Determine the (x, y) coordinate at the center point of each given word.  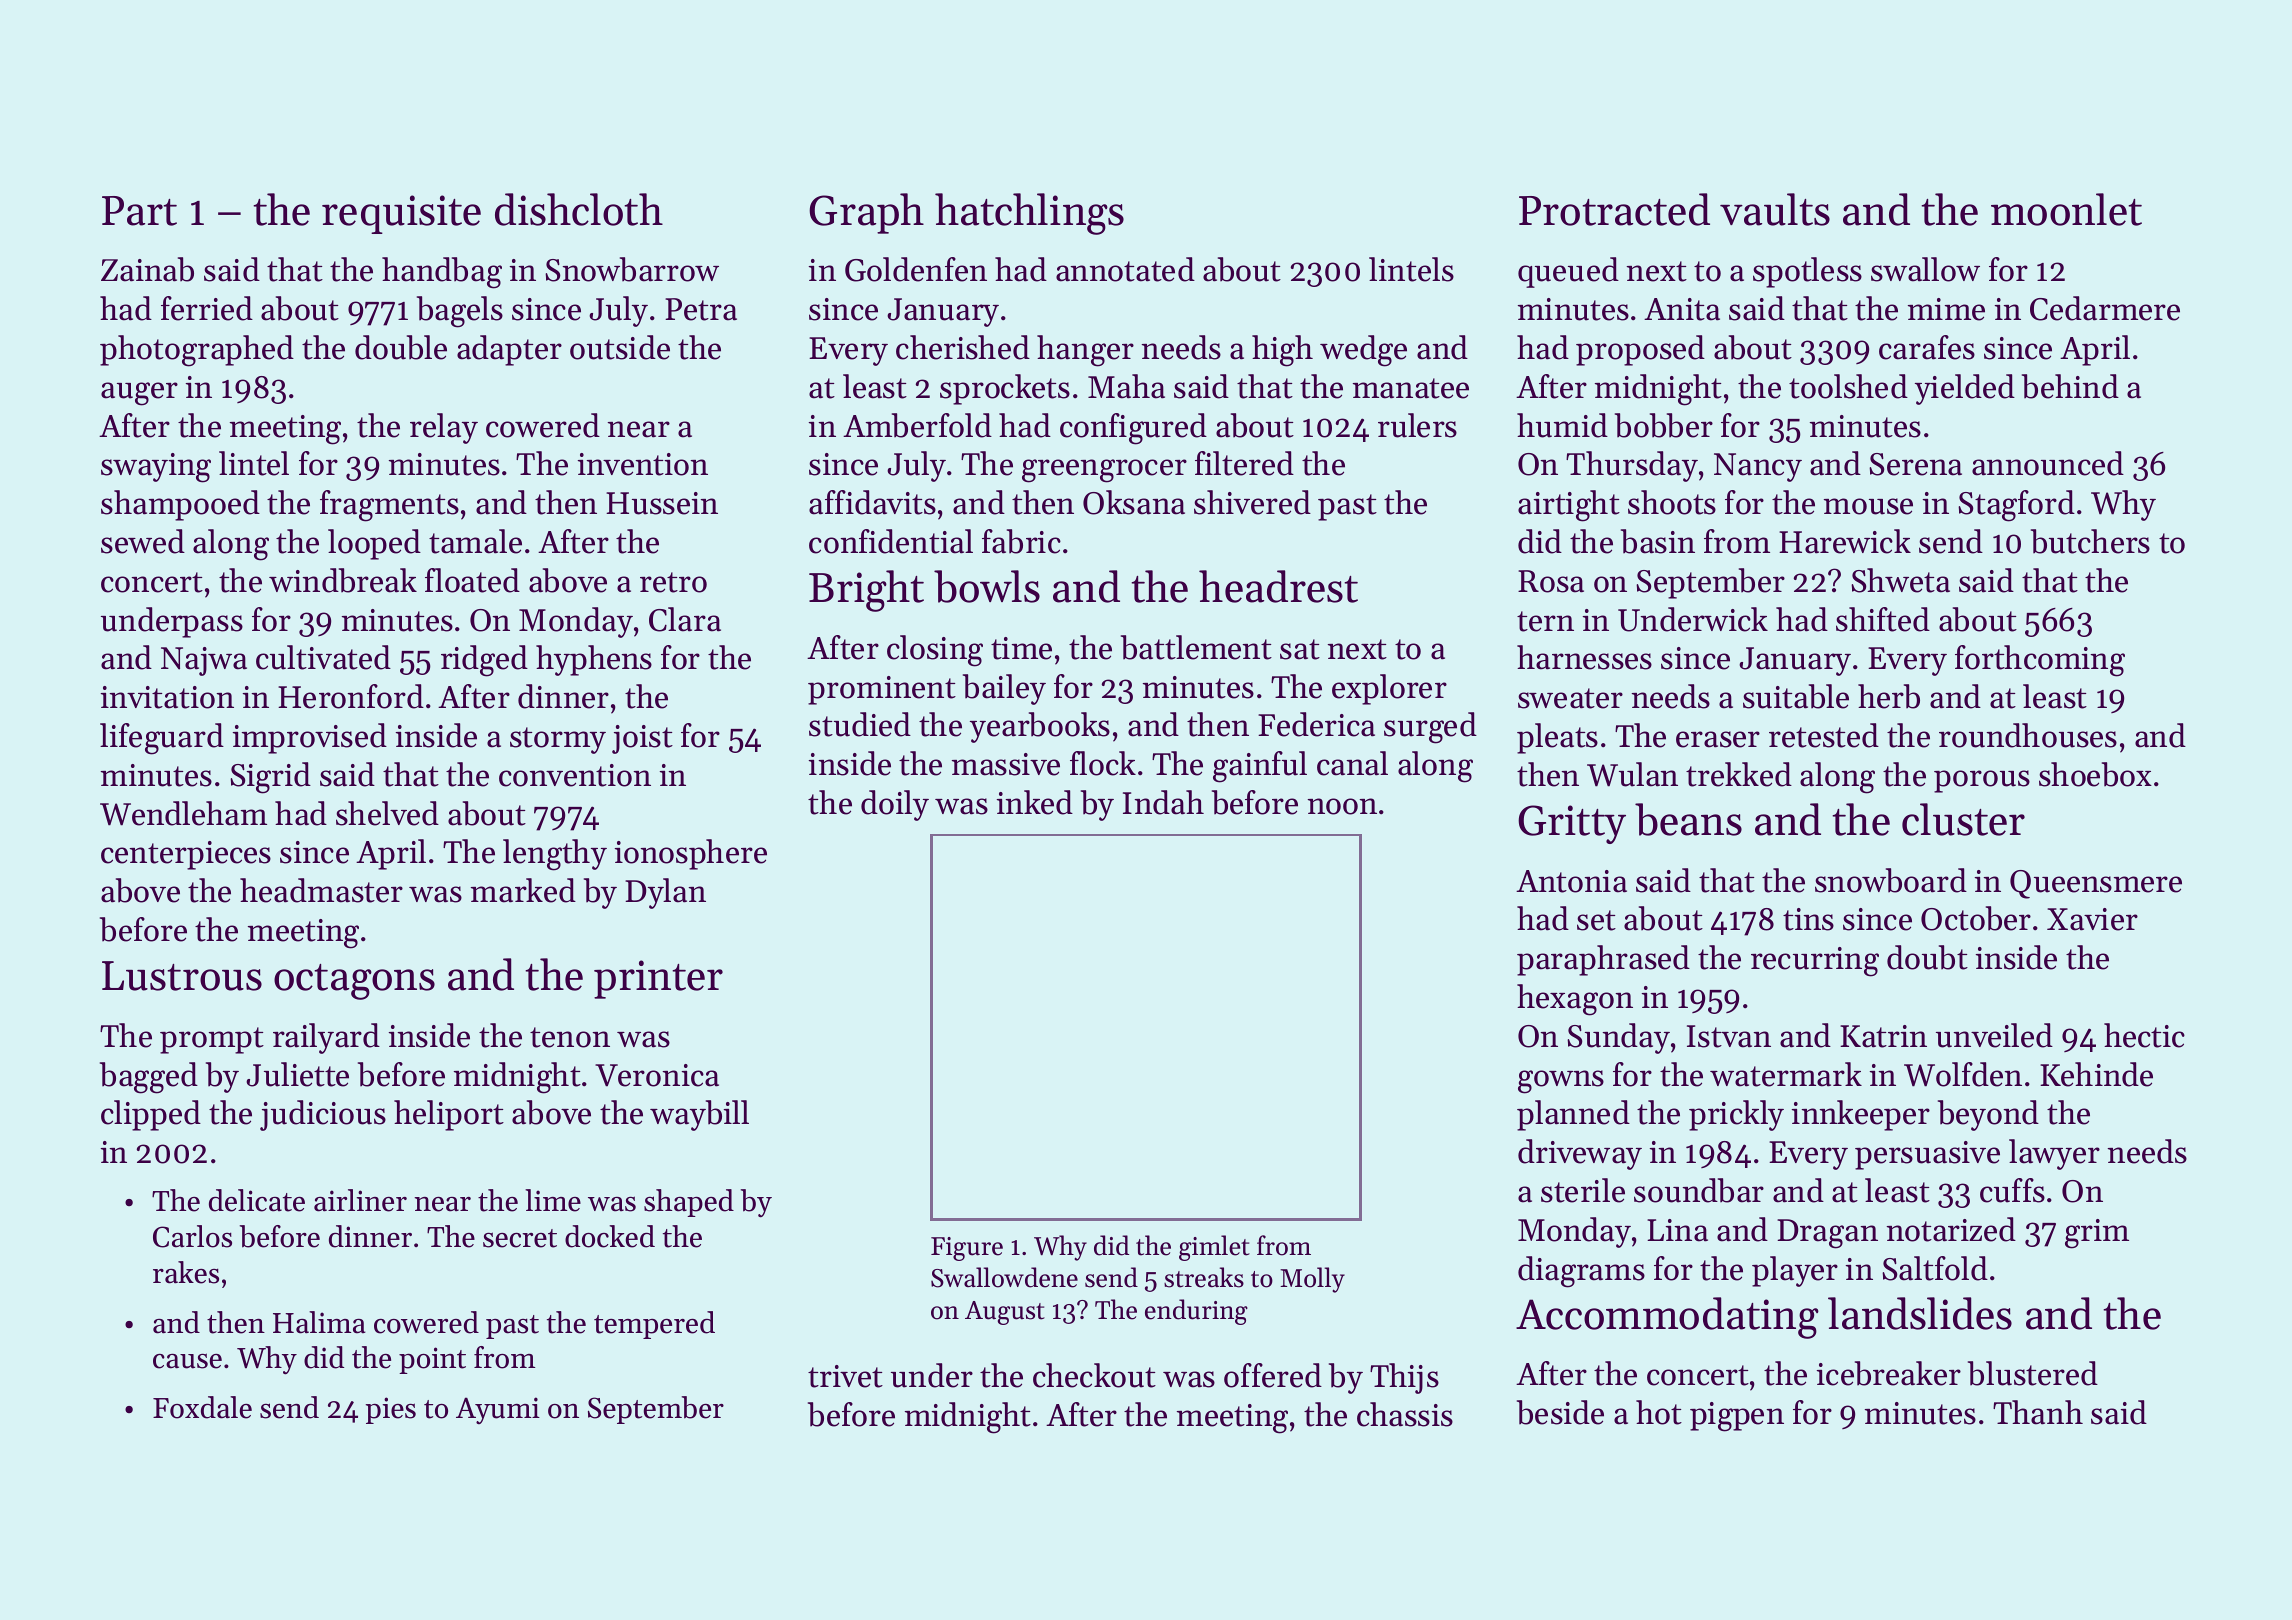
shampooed (180, 505)
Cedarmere (2105, 308)
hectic (2144, 1035)
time (1021, 648)
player (1795, 1271)
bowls (987, 586)
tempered (654, 1325)
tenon (570, 1037)
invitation (167, 697)
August (1005, 1313)
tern (1545, 621)
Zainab (147, 269)
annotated (1125, 269)
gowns (1561, 1082)
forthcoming (2040, 661)
